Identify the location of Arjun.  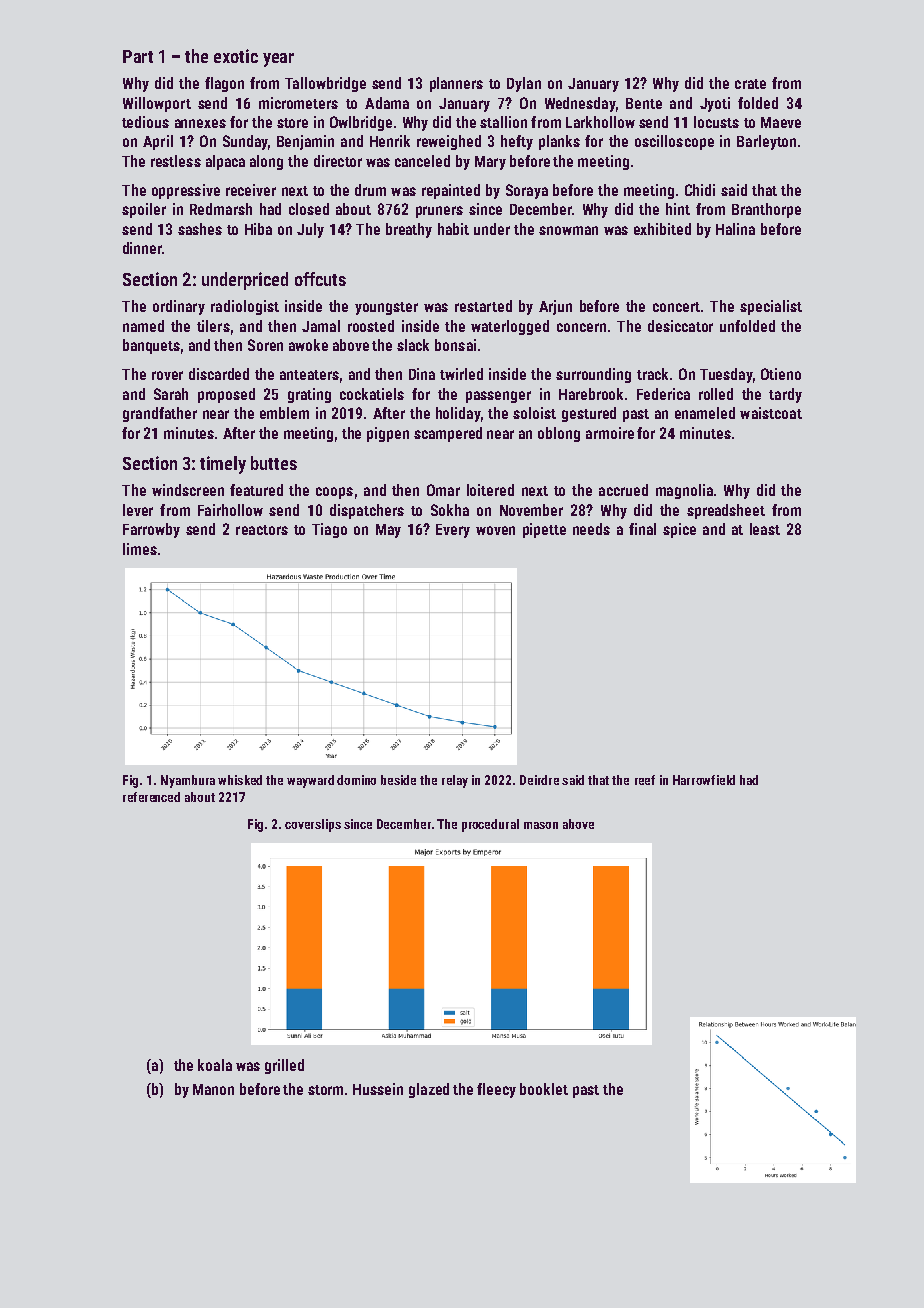
(555, 307).
